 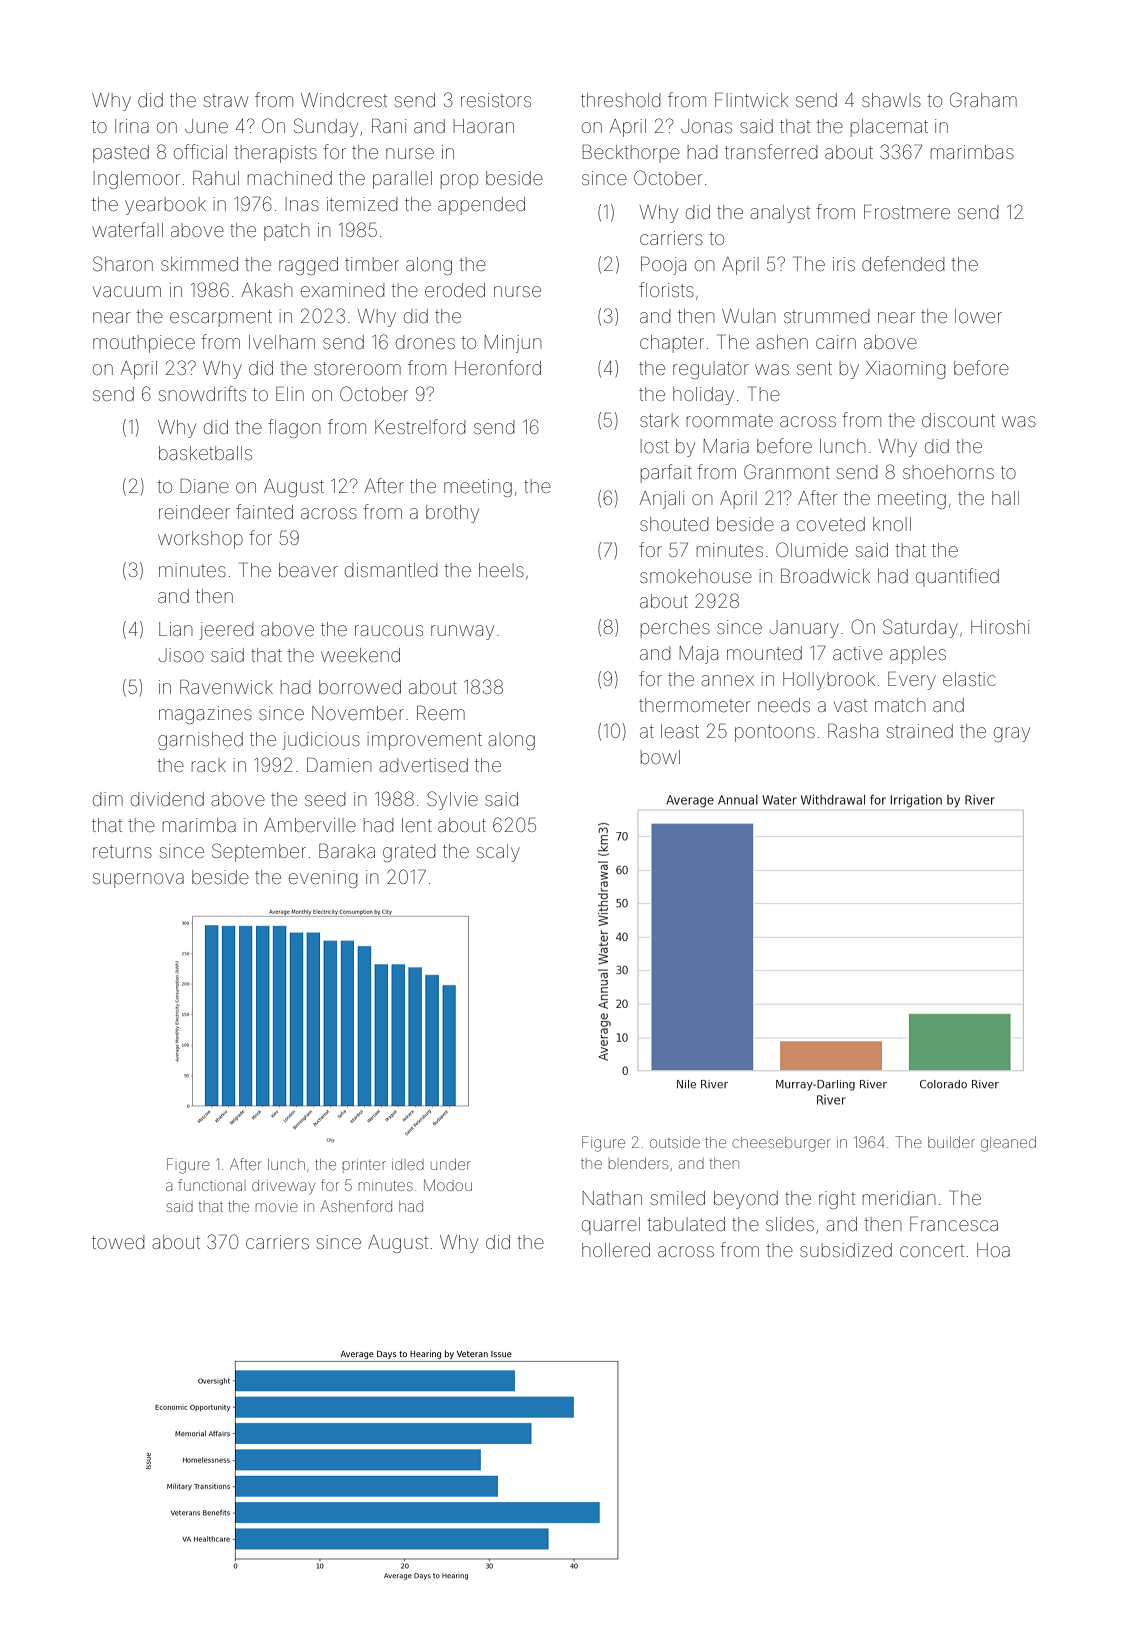 I want to click on under, so click(x=451, y=1164).
